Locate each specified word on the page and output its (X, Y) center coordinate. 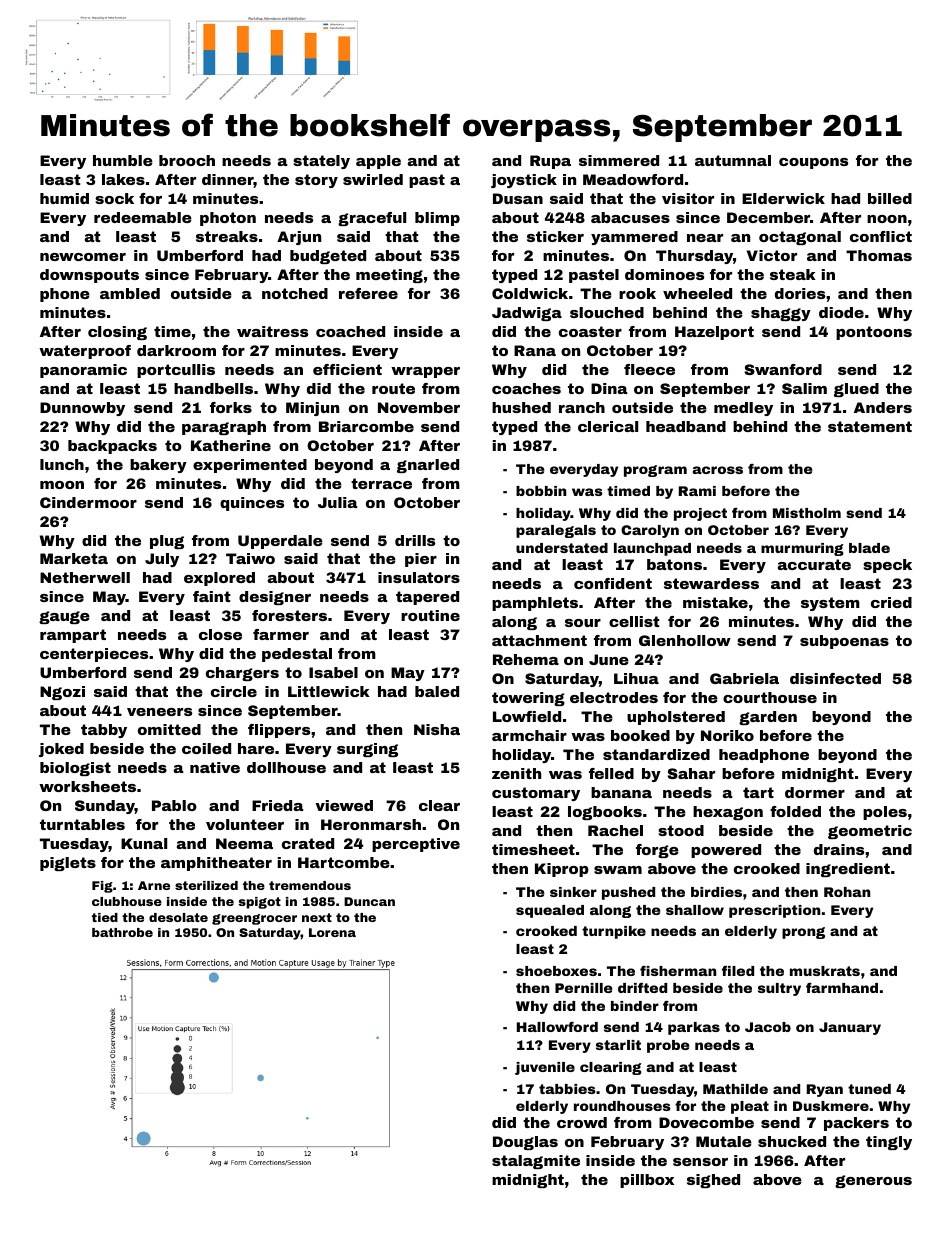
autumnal (733, 160)
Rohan (847, 892)
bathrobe (122, 932)
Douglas (525, 1143)
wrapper (425, 372)
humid (64, 198)
